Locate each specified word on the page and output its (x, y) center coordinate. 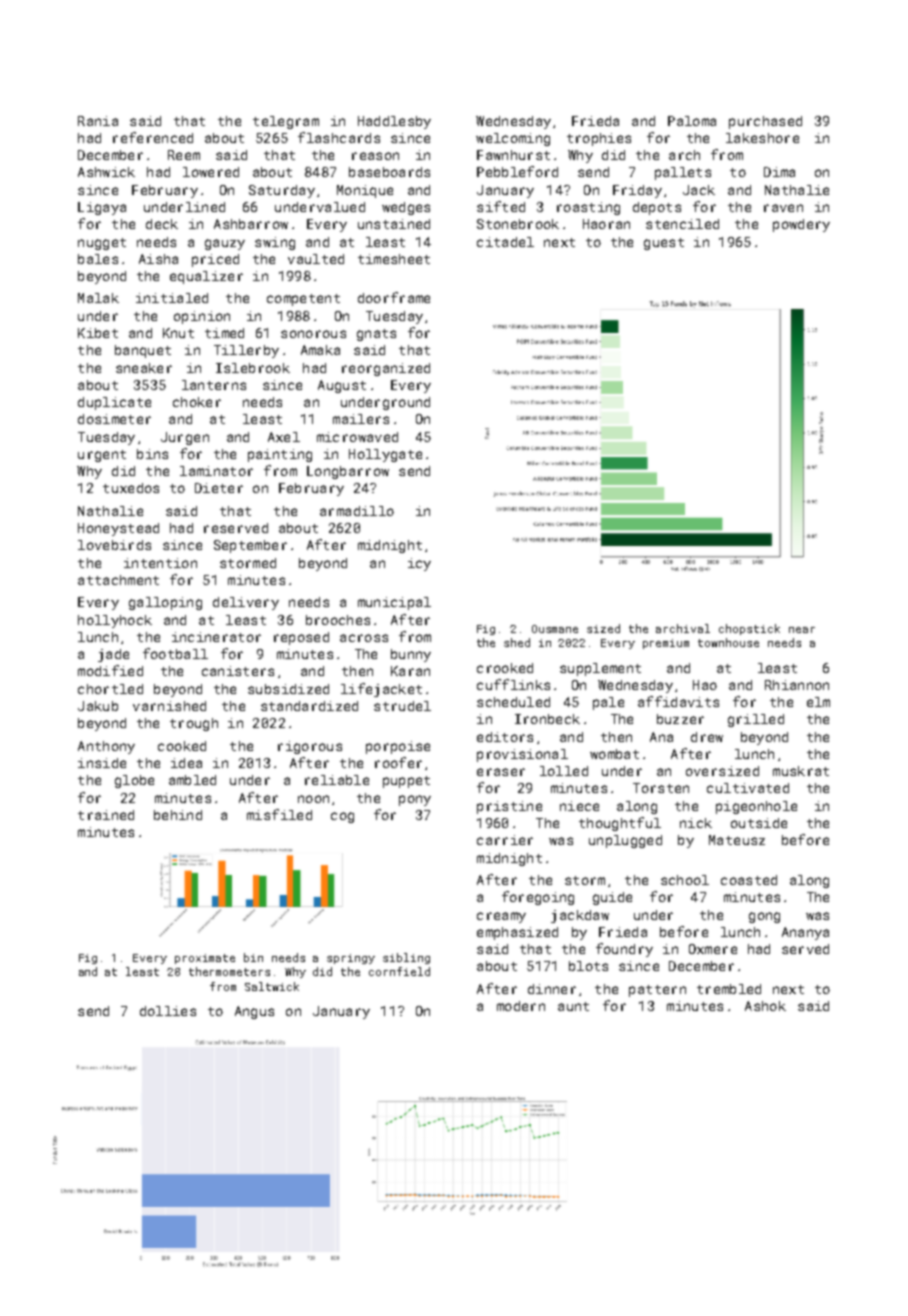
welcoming (513, 139)
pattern (657, 991)
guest (664, 244)
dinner (552, 989)
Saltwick (272, 986)
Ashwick (106, 172)
